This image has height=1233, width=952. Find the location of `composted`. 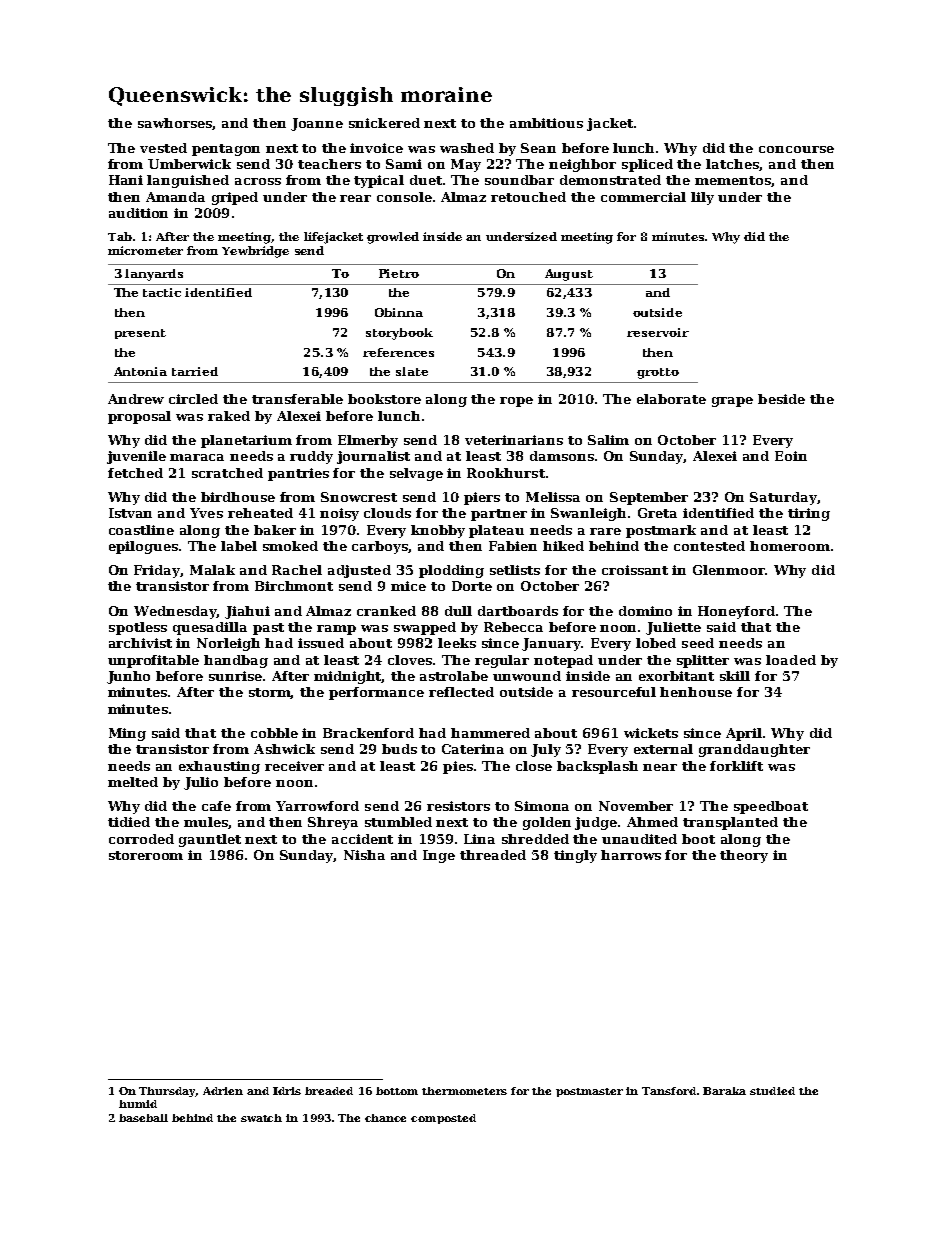

composted is located at coordinates (443, 1119).
